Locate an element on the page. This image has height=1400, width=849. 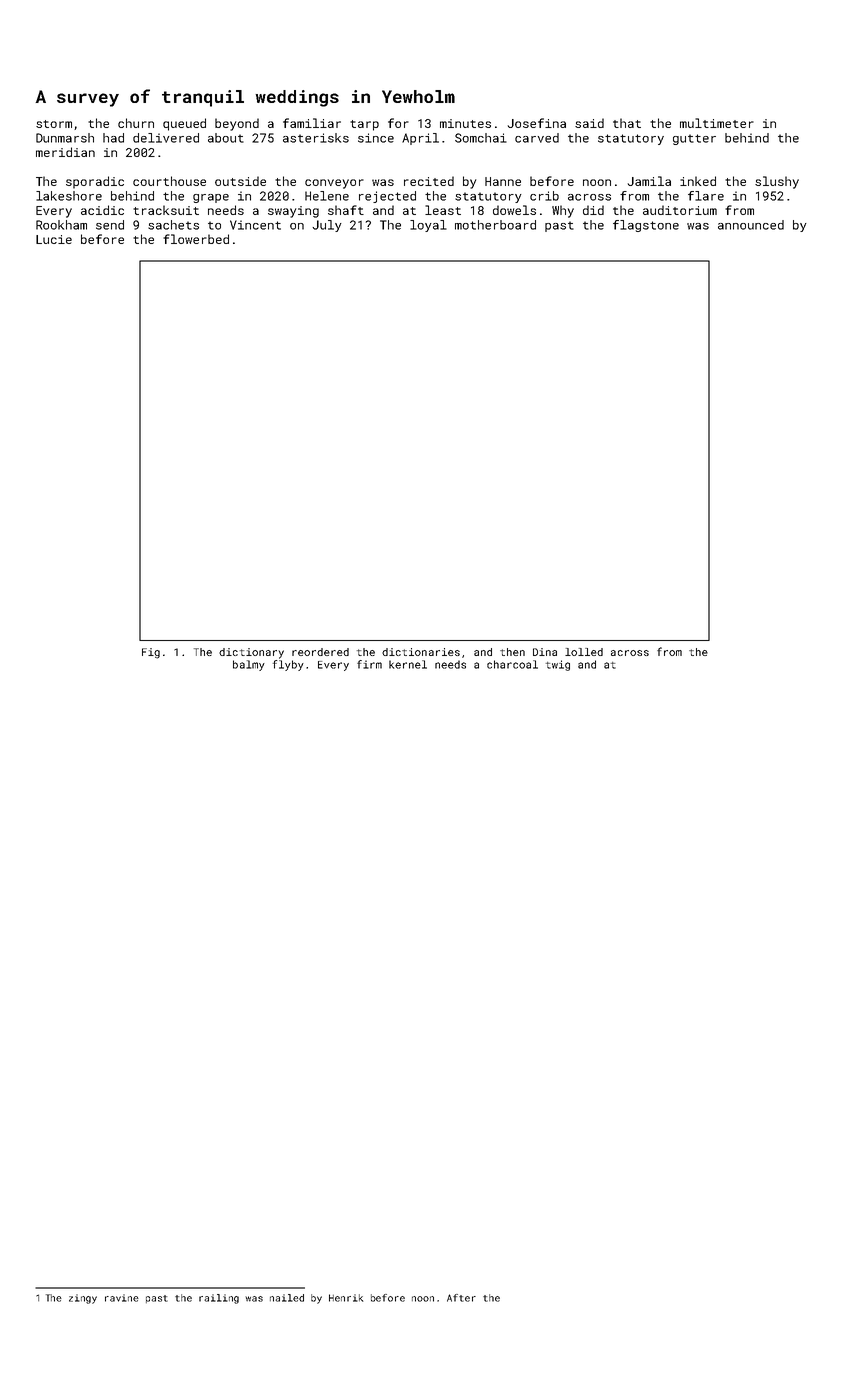
After is located at coordinates (461, 1298).
